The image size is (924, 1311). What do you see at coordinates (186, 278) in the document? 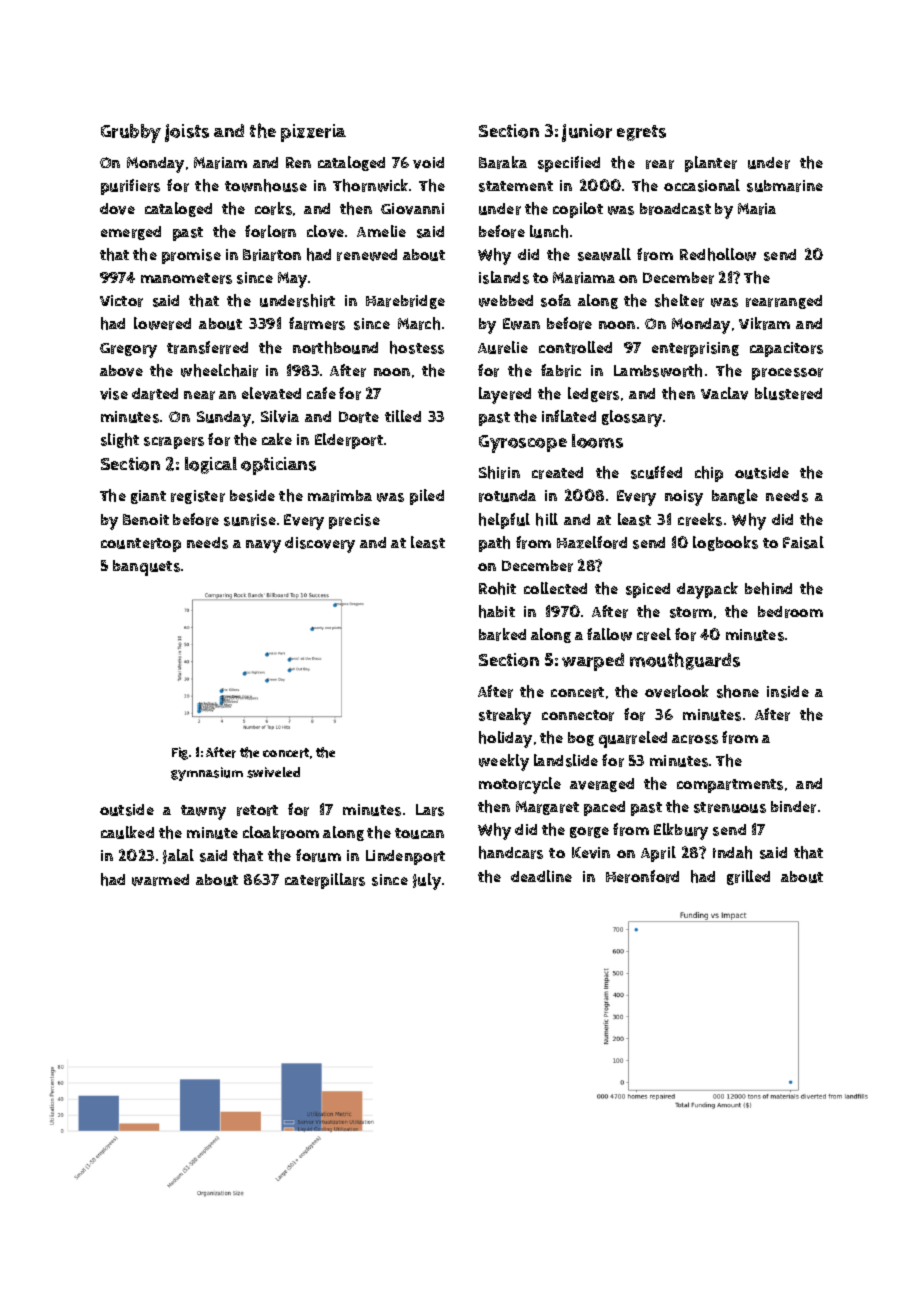
I see `manometers` at bounding box center [186, 278].
